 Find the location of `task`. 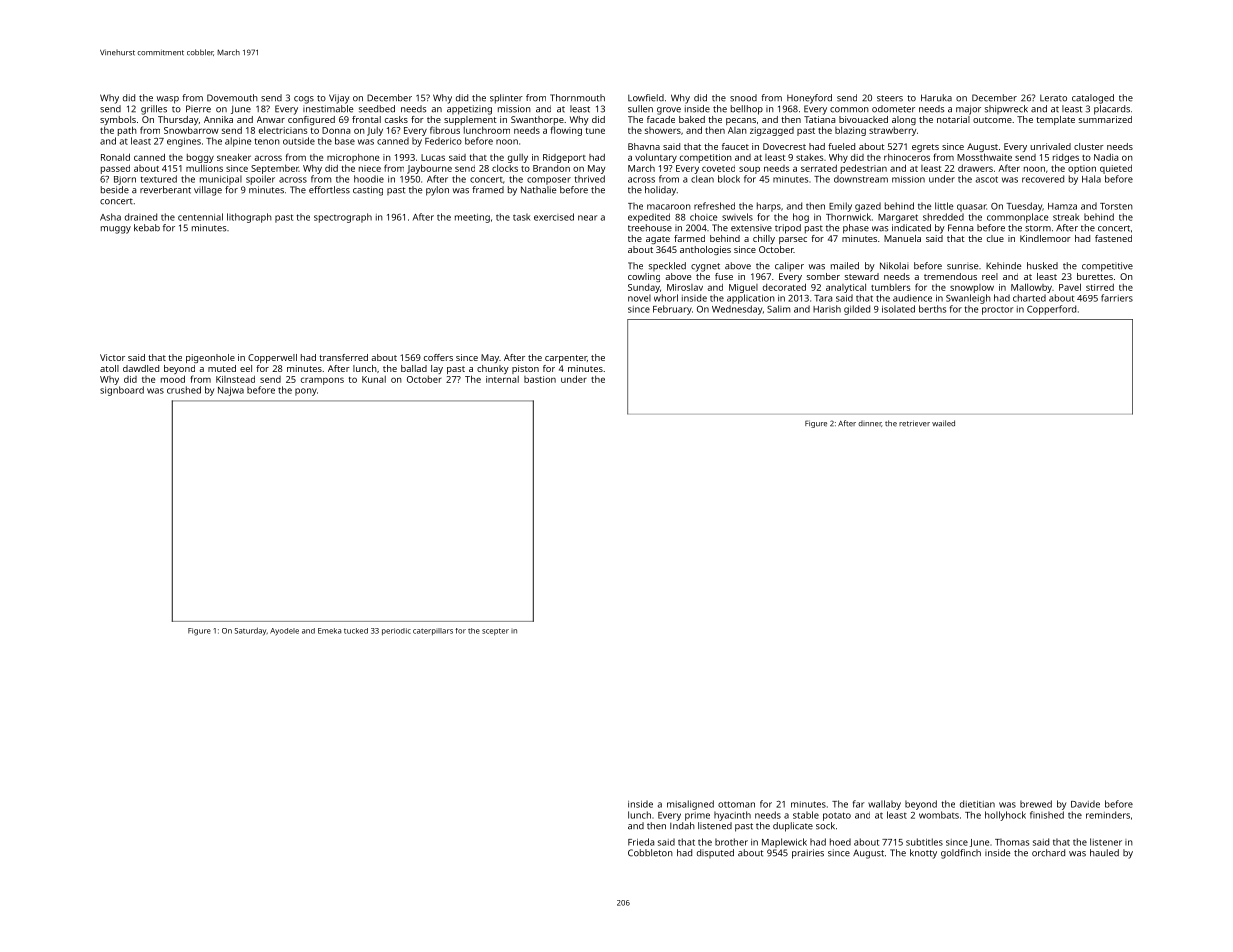

task is located at coordinates (521, 217).
